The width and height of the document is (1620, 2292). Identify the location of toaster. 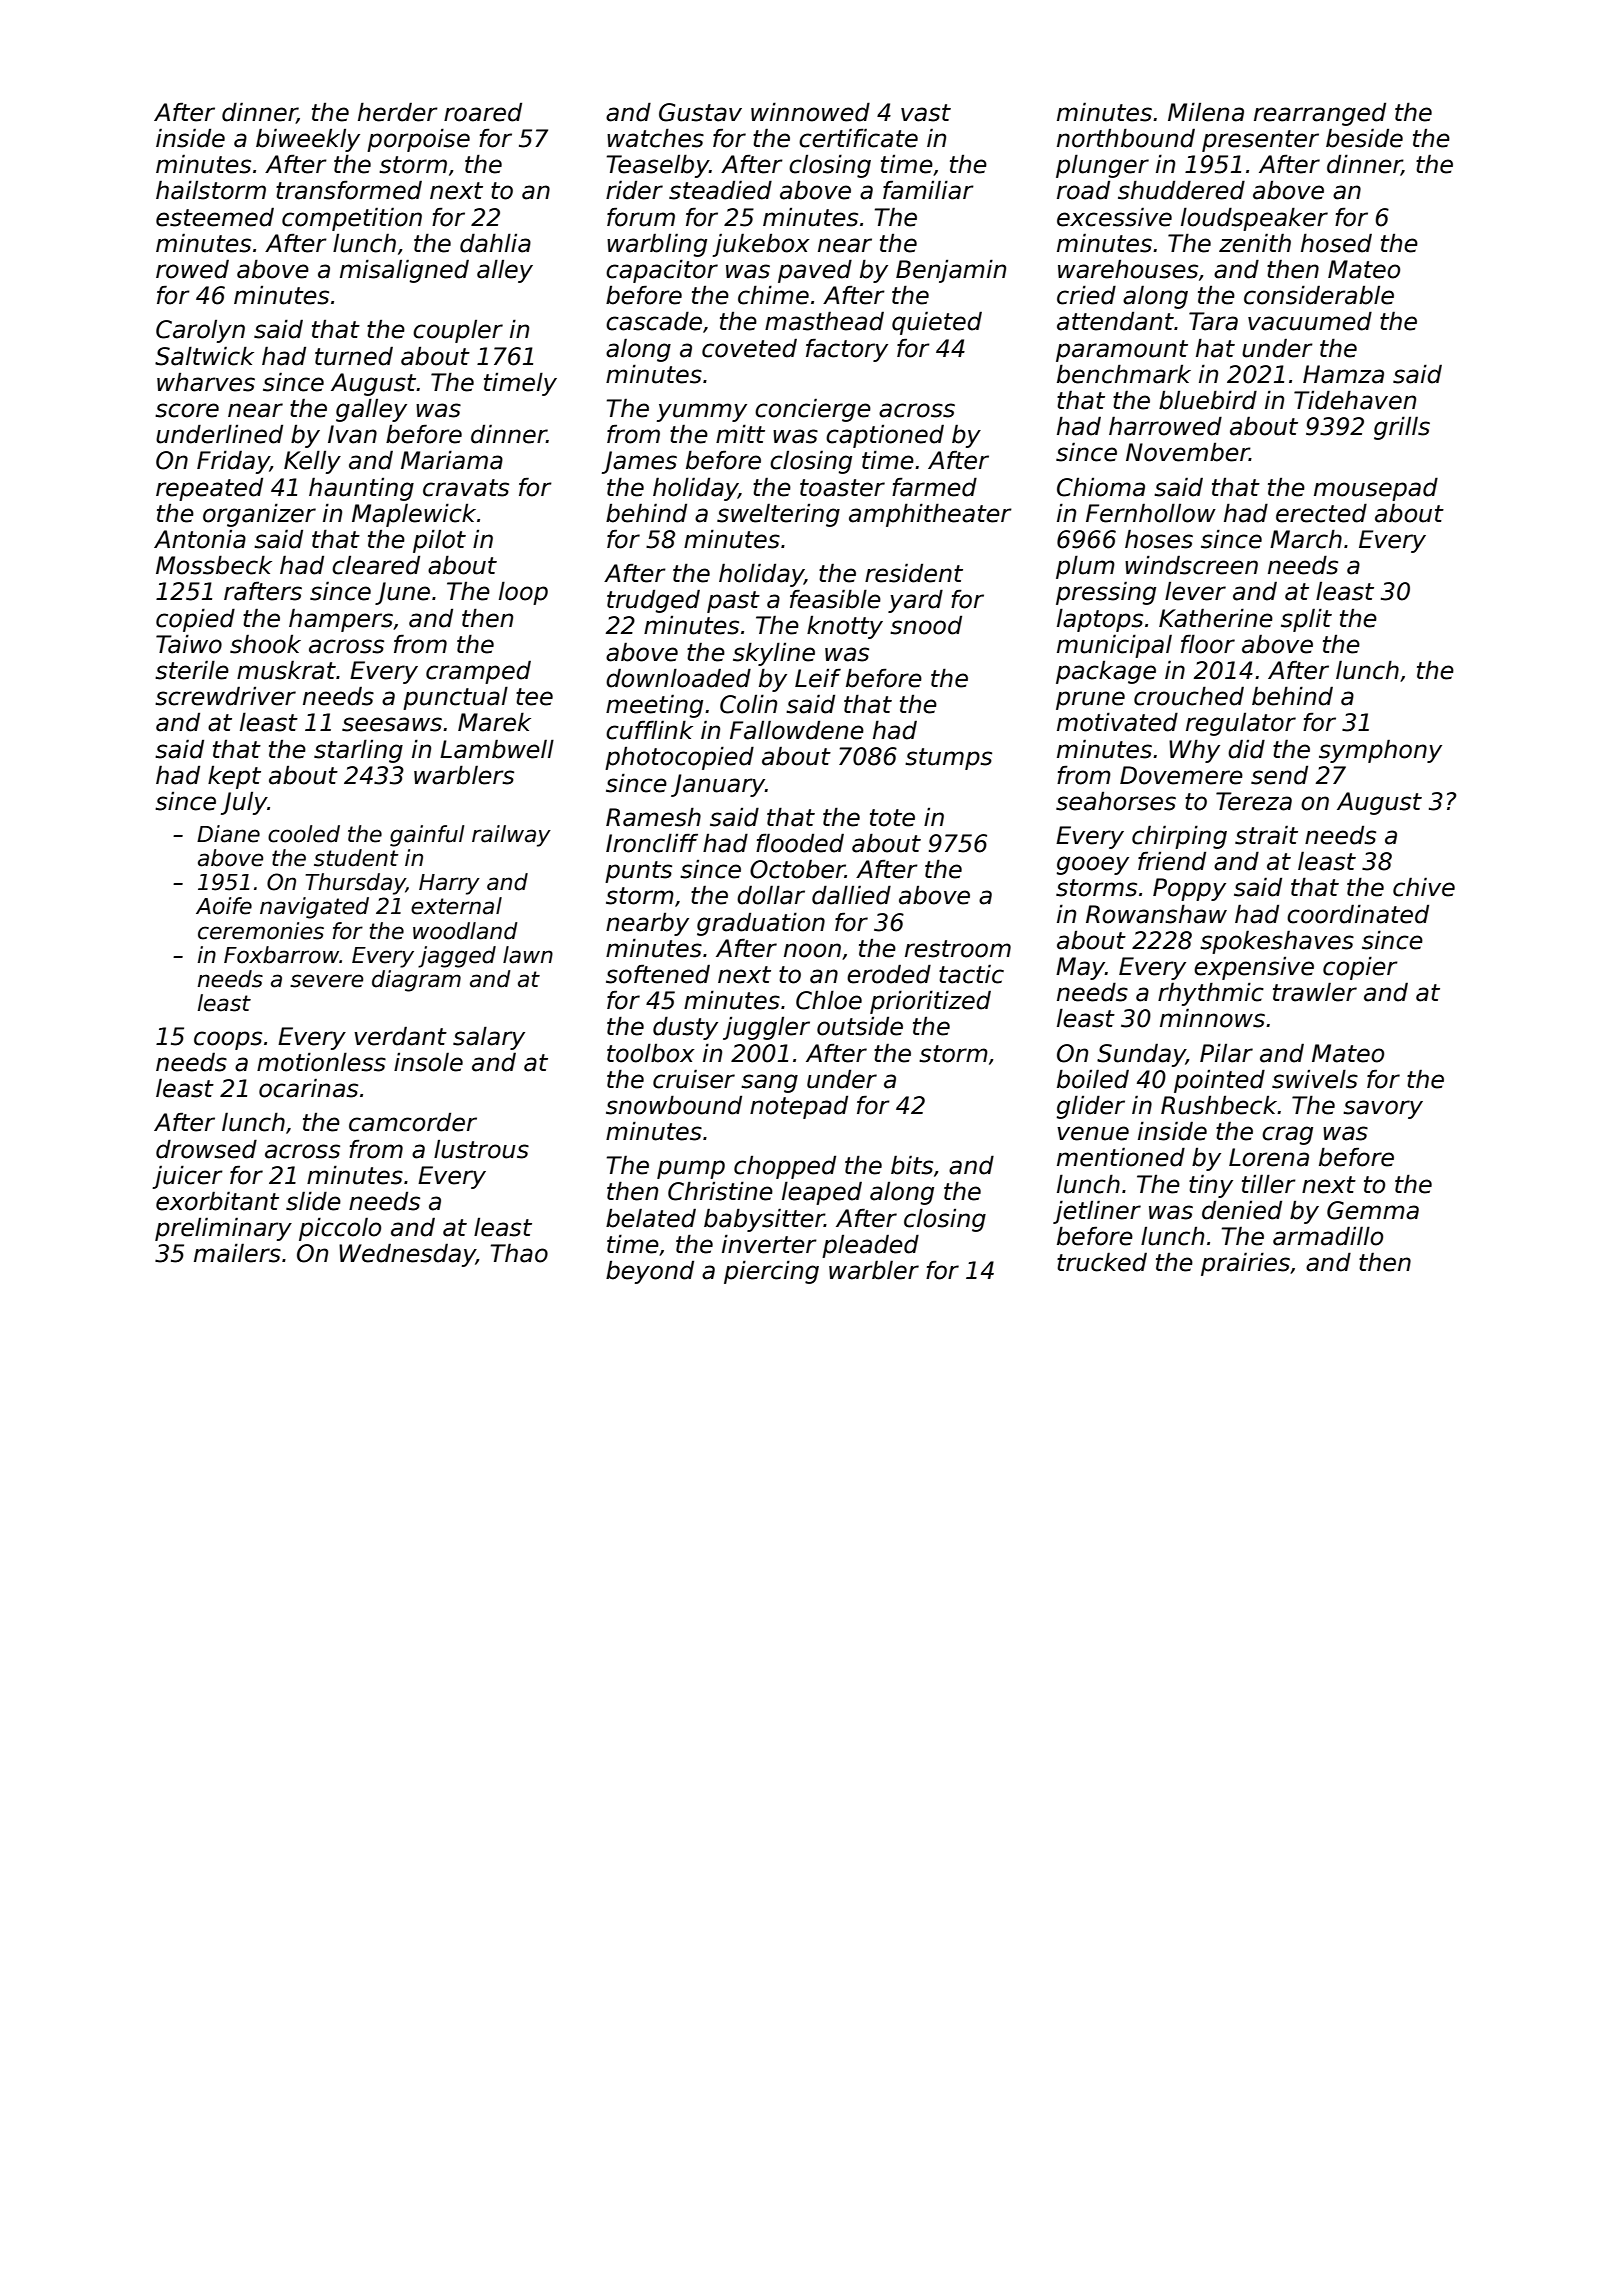
(842, 488).
